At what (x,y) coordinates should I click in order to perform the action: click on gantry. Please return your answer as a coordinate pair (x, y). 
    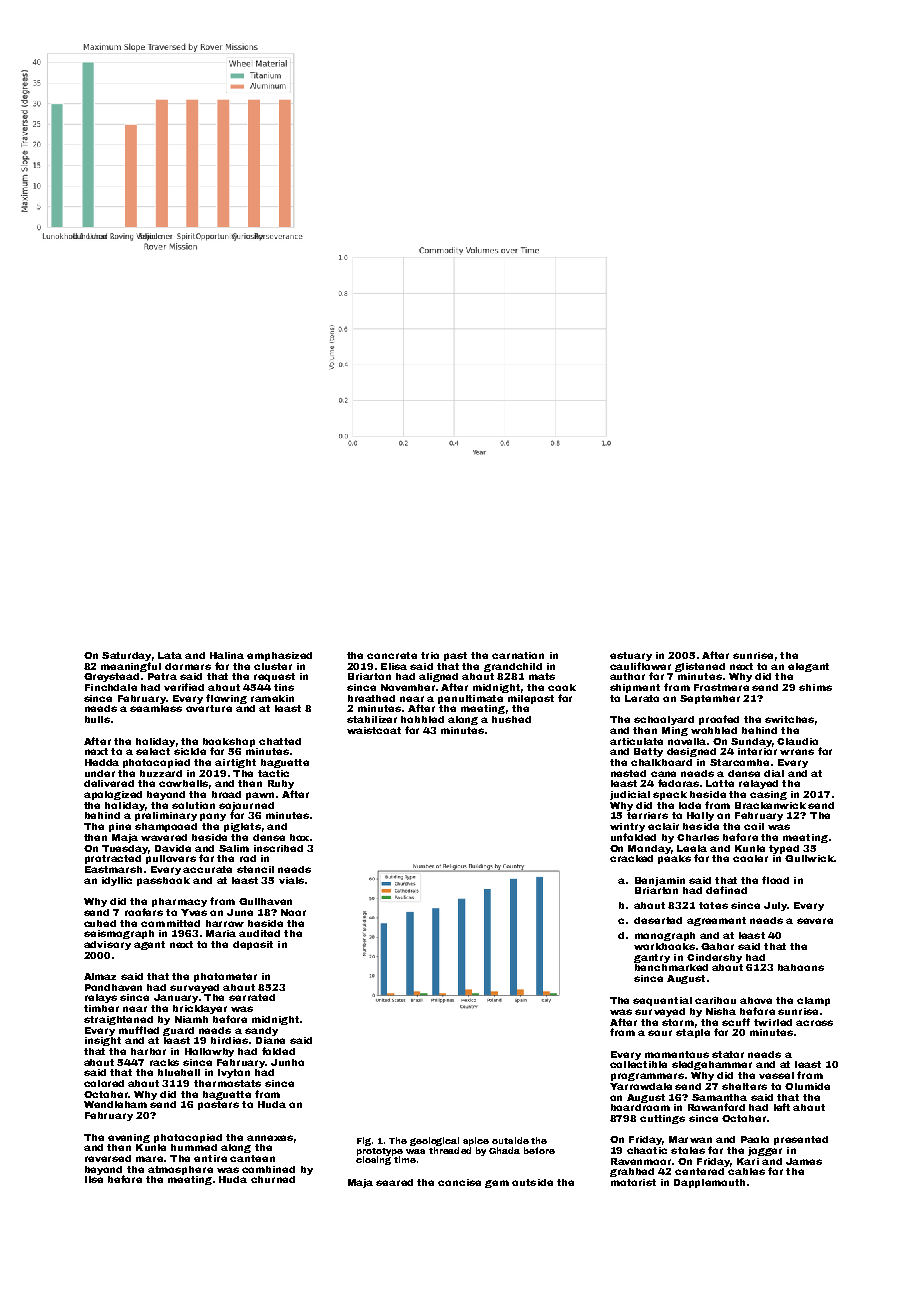
    Looking at the image, I should click on (652, 958).
